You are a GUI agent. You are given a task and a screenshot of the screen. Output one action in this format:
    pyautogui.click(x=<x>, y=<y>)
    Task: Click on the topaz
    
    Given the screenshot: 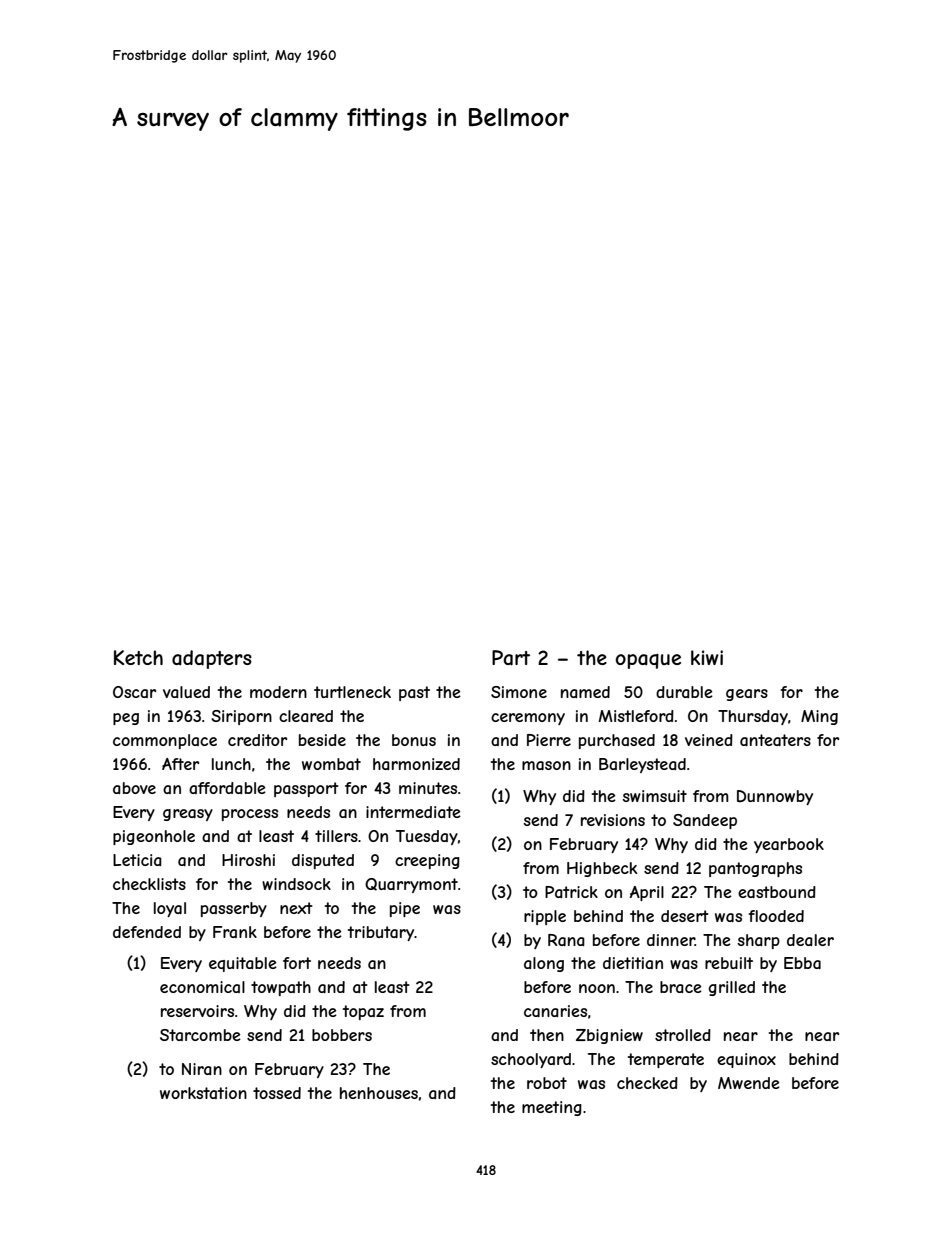 What is the action you would take?
    pyautogui.click(x=363, y=1012)
